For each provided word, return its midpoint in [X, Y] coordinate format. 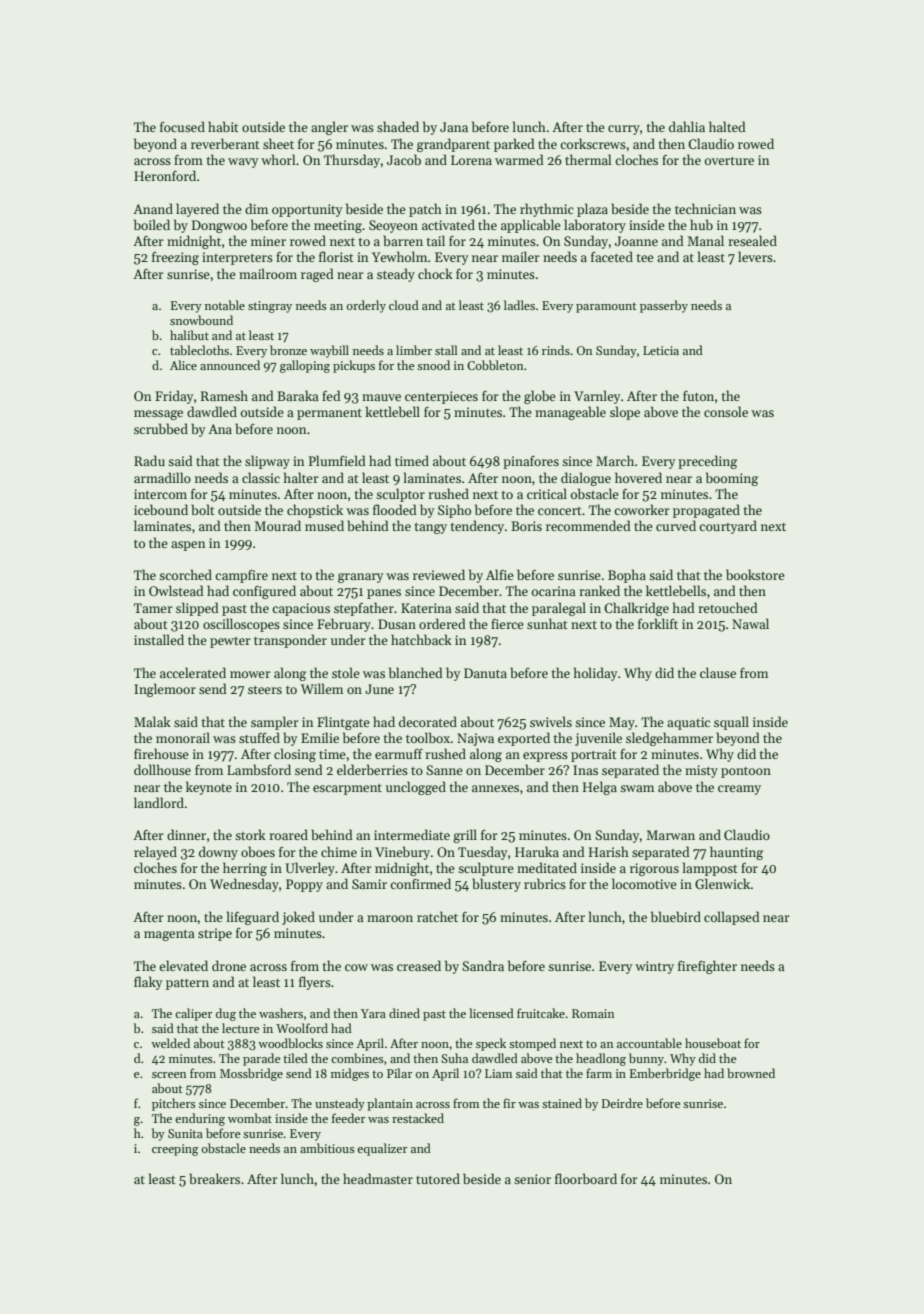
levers [755, 256]
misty [701, 771]
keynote [209, 788]
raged [317, 275]
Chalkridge [636, 609]
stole [346, 672]
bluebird [676, 916]
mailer [521, 256]
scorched [185, 574]
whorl [278, 159]
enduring [200, 1119]
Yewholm [399, 256]
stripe [215, 934]
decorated [428, 721]
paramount [606, 307]
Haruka [537, 851]
